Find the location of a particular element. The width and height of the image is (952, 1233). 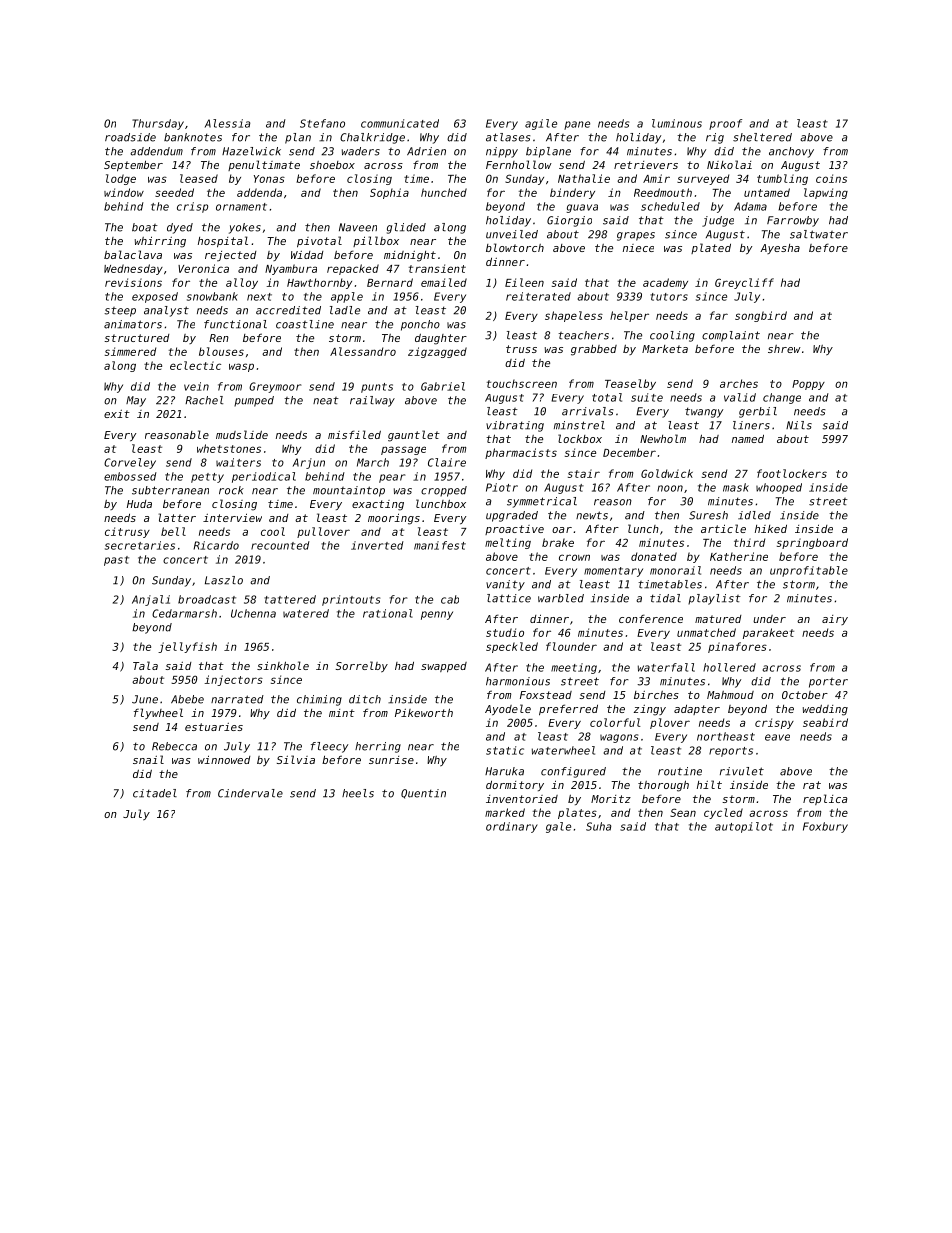

Newholm is located at coordinates (663, 438).
